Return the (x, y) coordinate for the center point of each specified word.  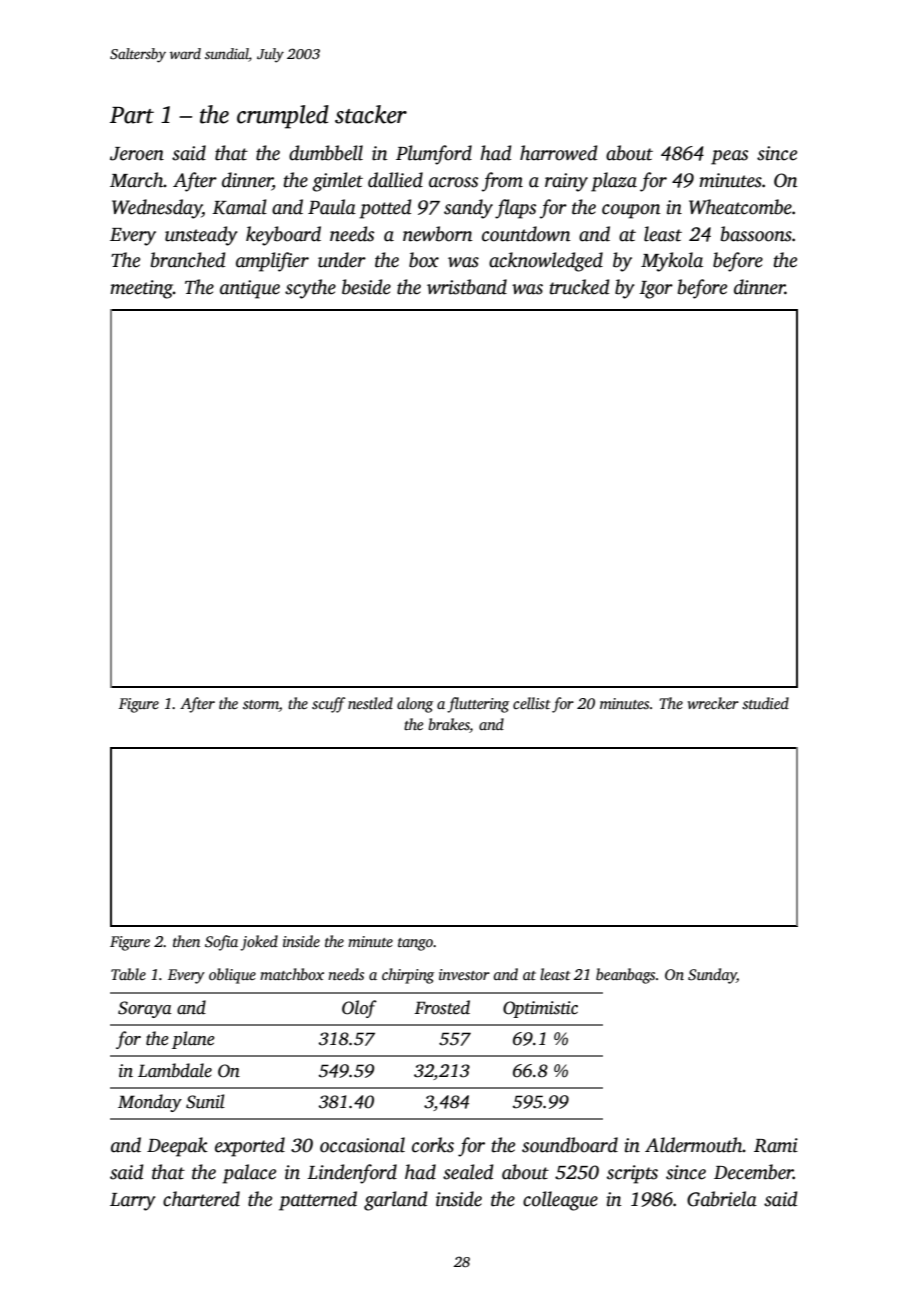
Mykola (672, 262)
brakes (449, 725)
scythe (310, 289)
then (186, 941)
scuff (328, 705)
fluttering (478, 705)
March (137, 180)
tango (415, 944)
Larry (133, 1202)
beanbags (625, 976)
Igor (656, 290)
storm (261, 706)
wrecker (713, 703)
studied (765, 703)
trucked (580, 287)
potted (385, 209)
